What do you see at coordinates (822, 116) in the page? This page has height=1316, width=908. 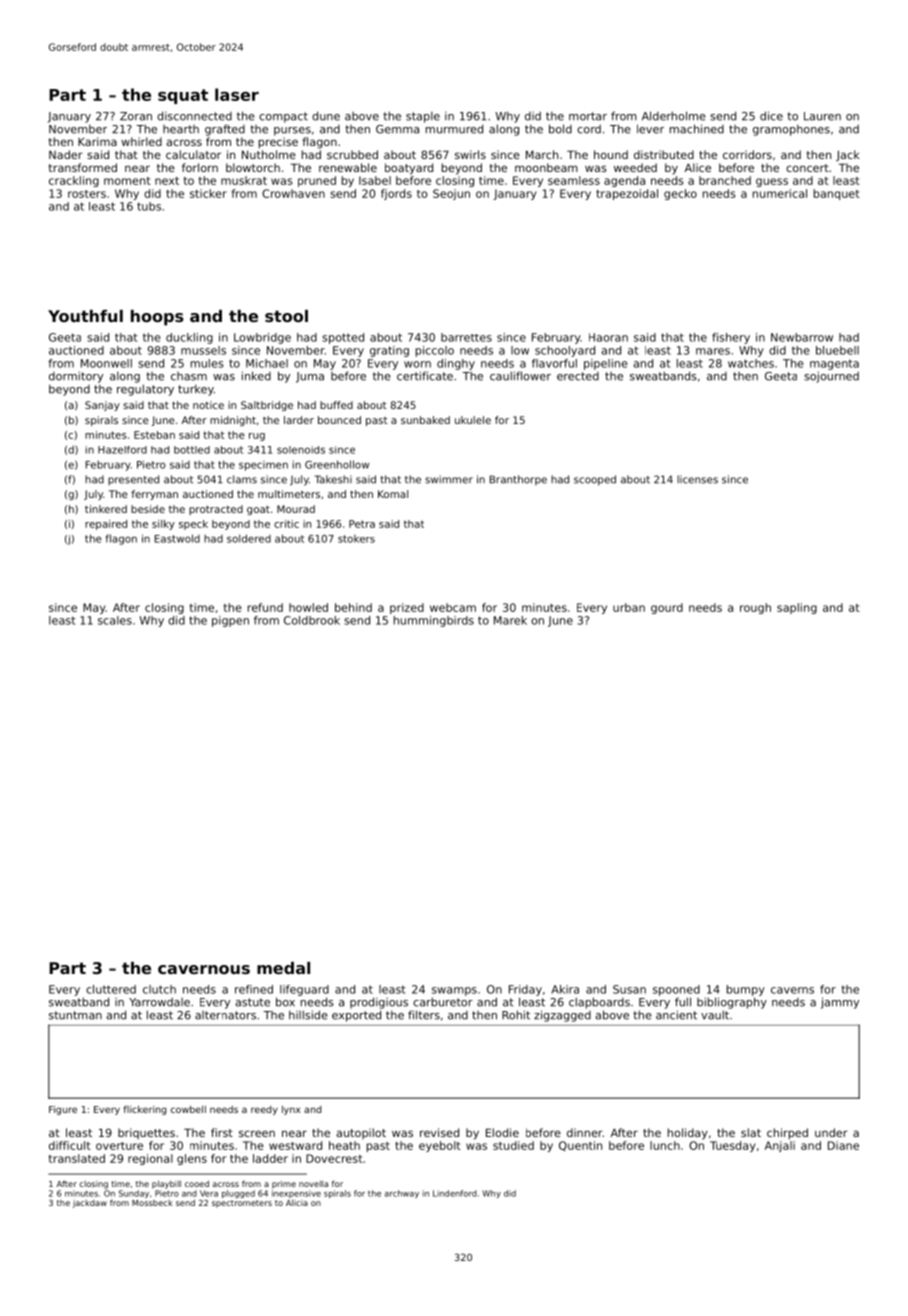 I see `Lauren` at bounding box center [822, 116].
